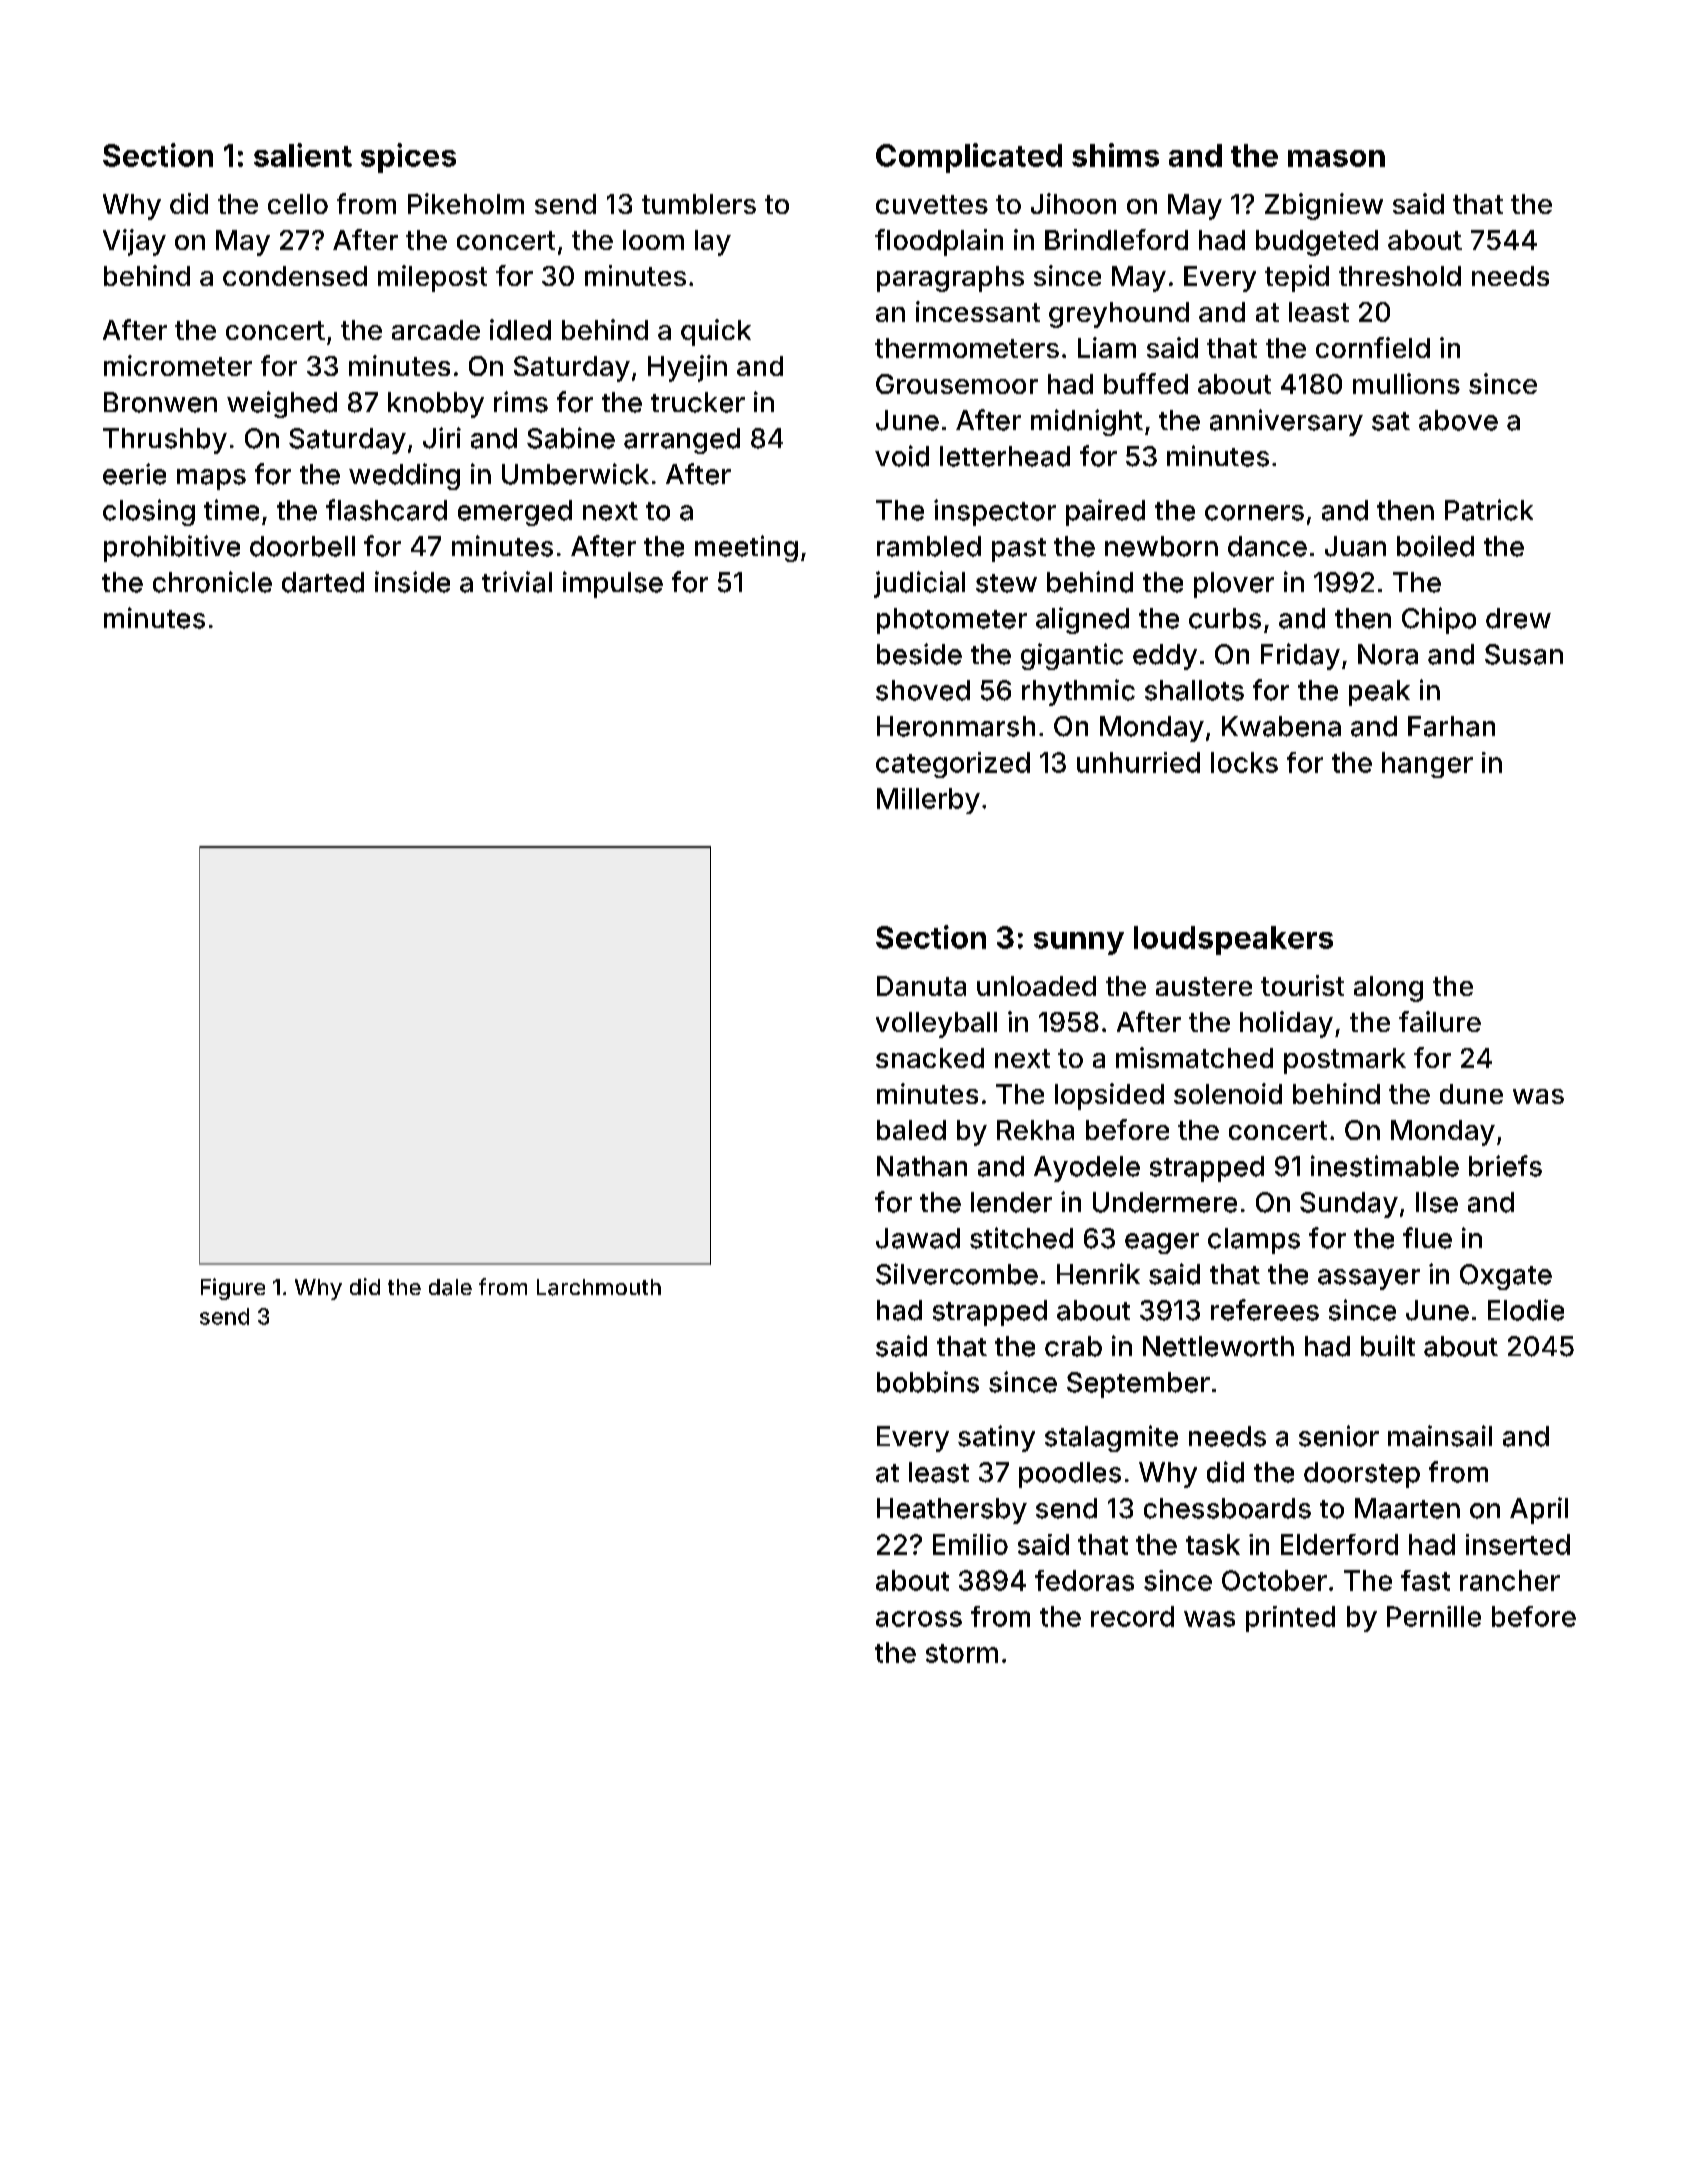 The height and width of the screenshot is (2178, 1683). Describe the element at coordinates (1349, 1205) in the screenshot. I see `Sunday` at that location.
